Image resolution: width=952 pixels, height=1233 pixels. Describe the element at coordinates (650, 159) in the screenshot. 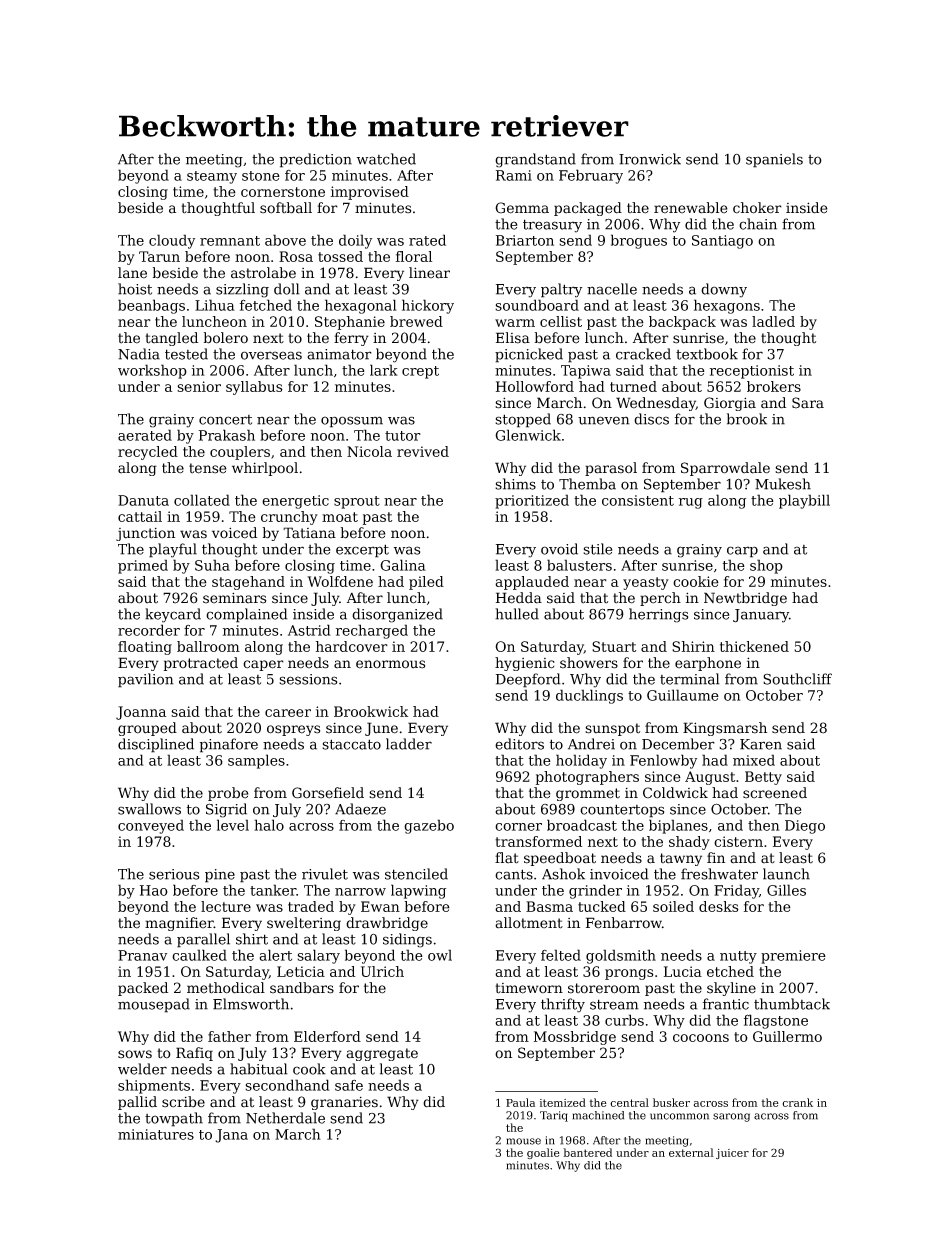

I see `Ironwick` at that location.
